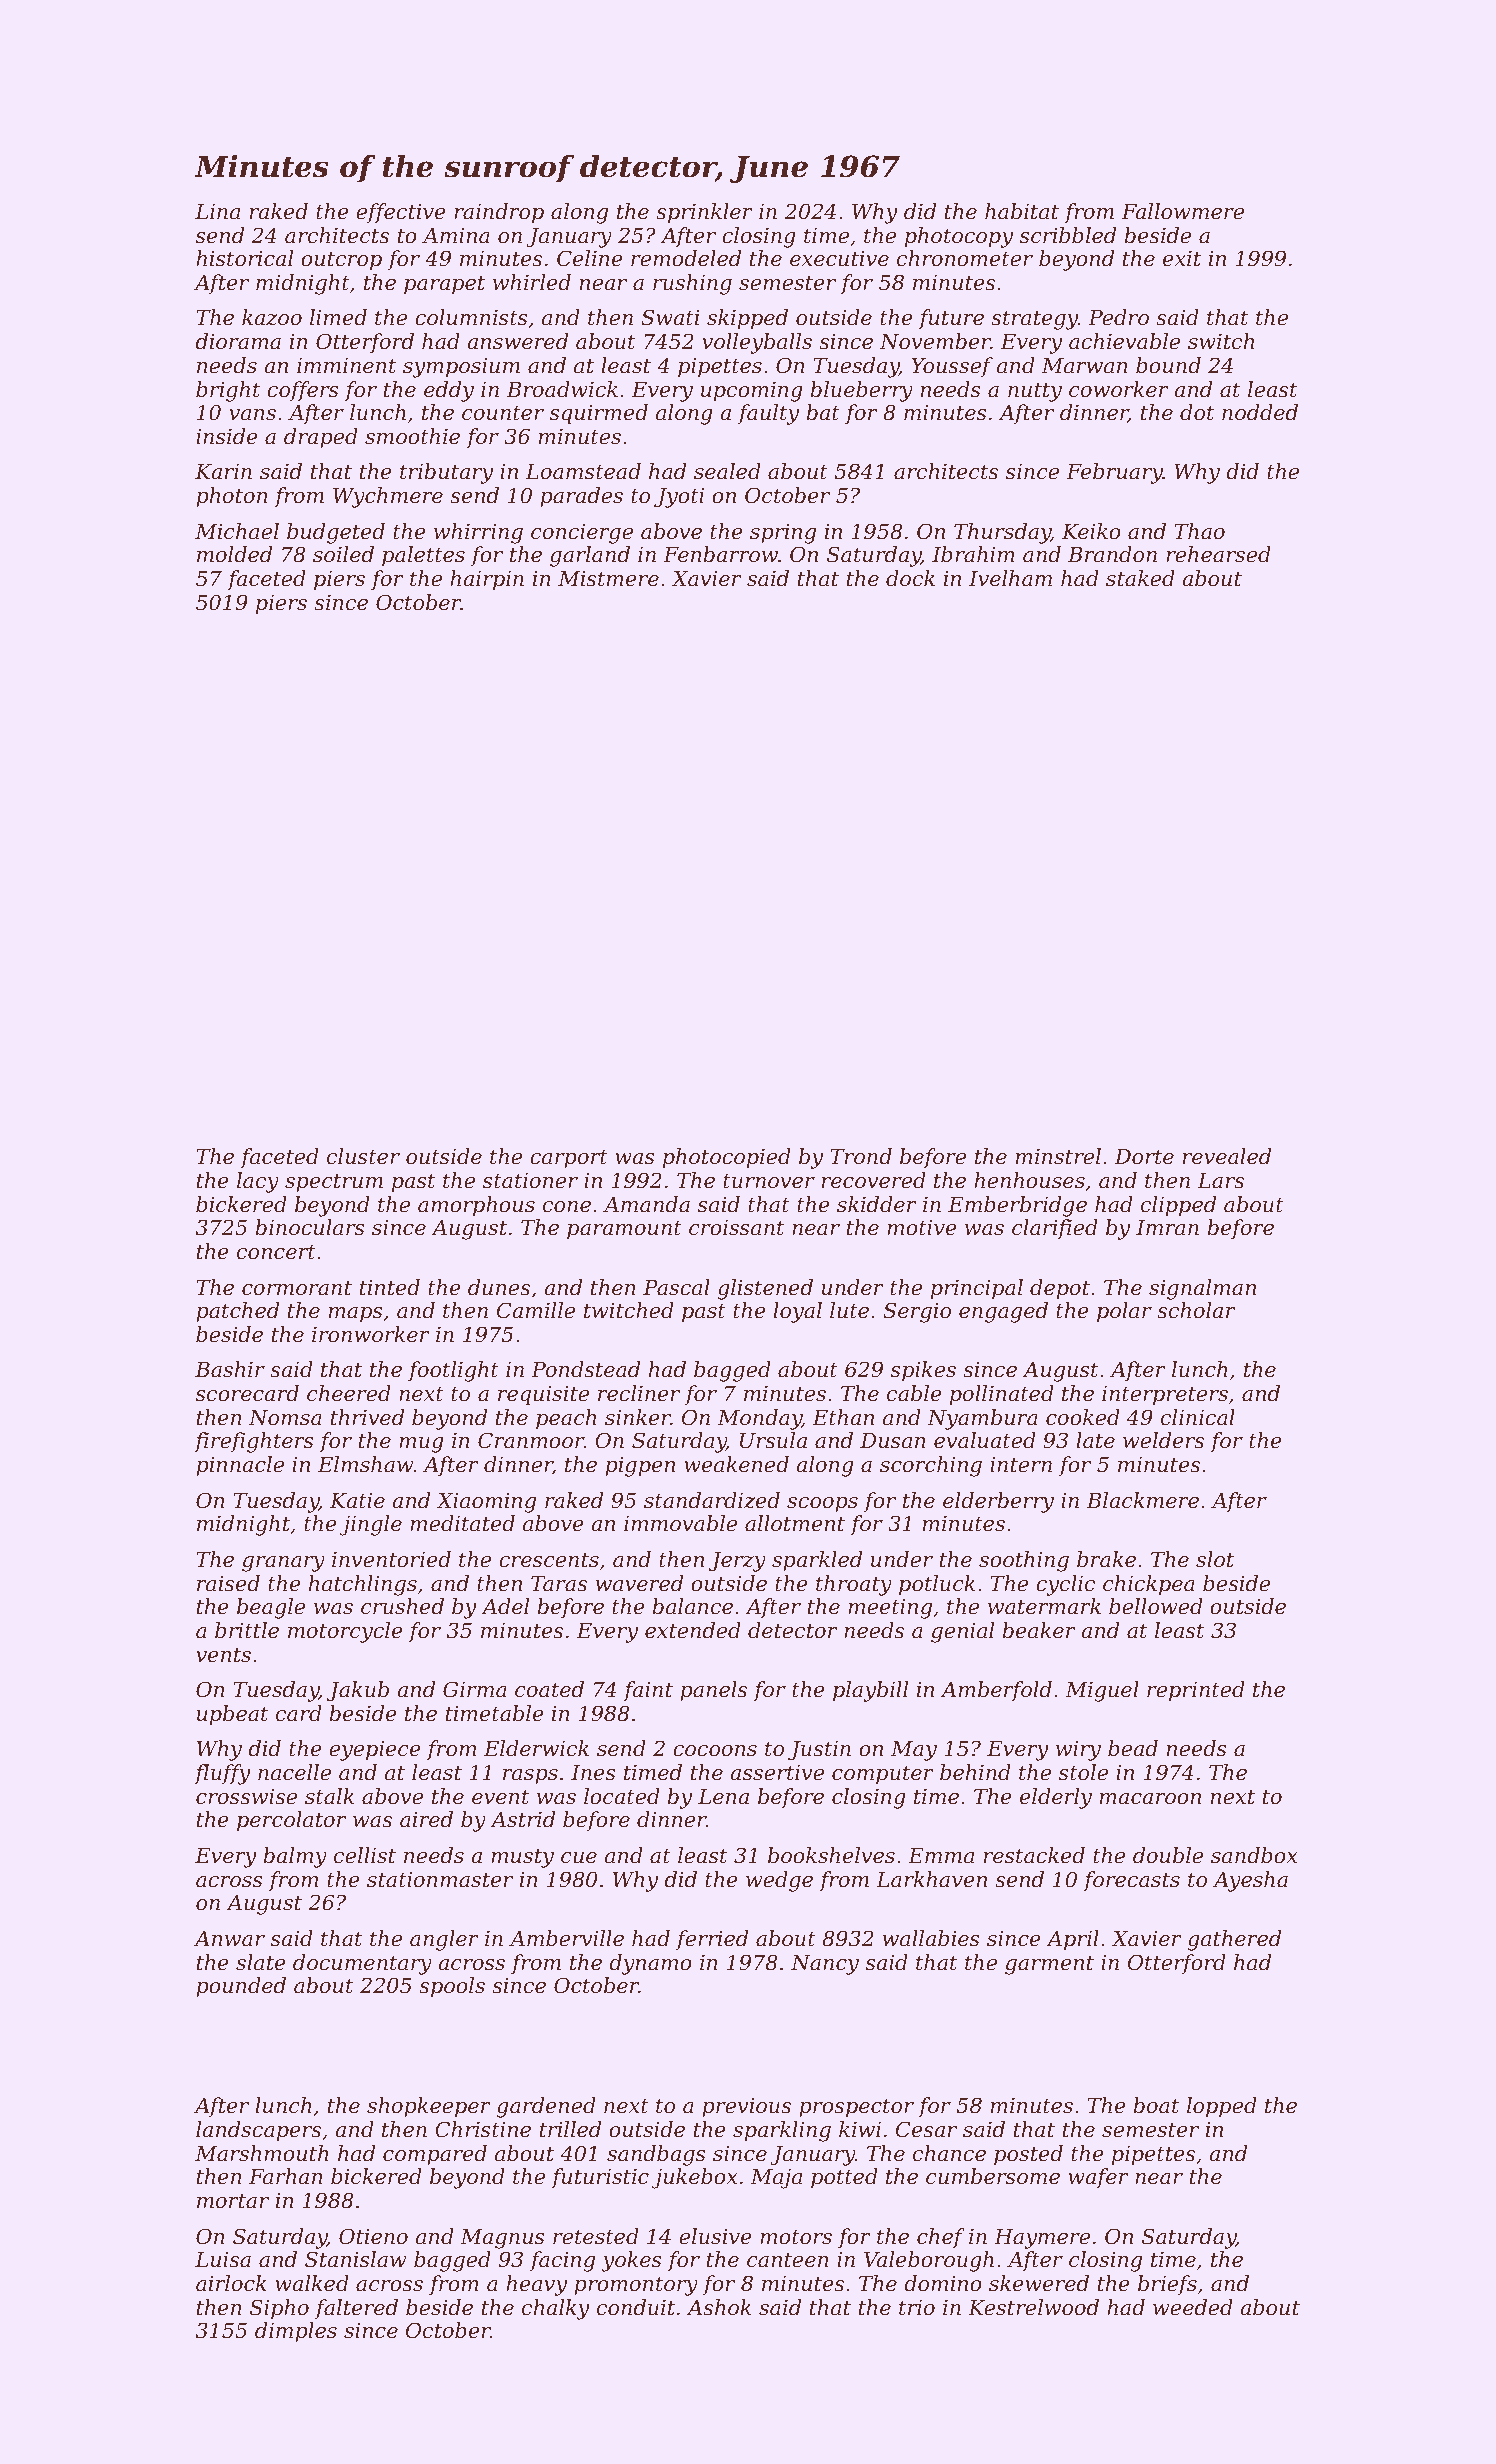  Describe the element at coordinates (1010, 578) in the page. I see `Ivelham` at that location.
